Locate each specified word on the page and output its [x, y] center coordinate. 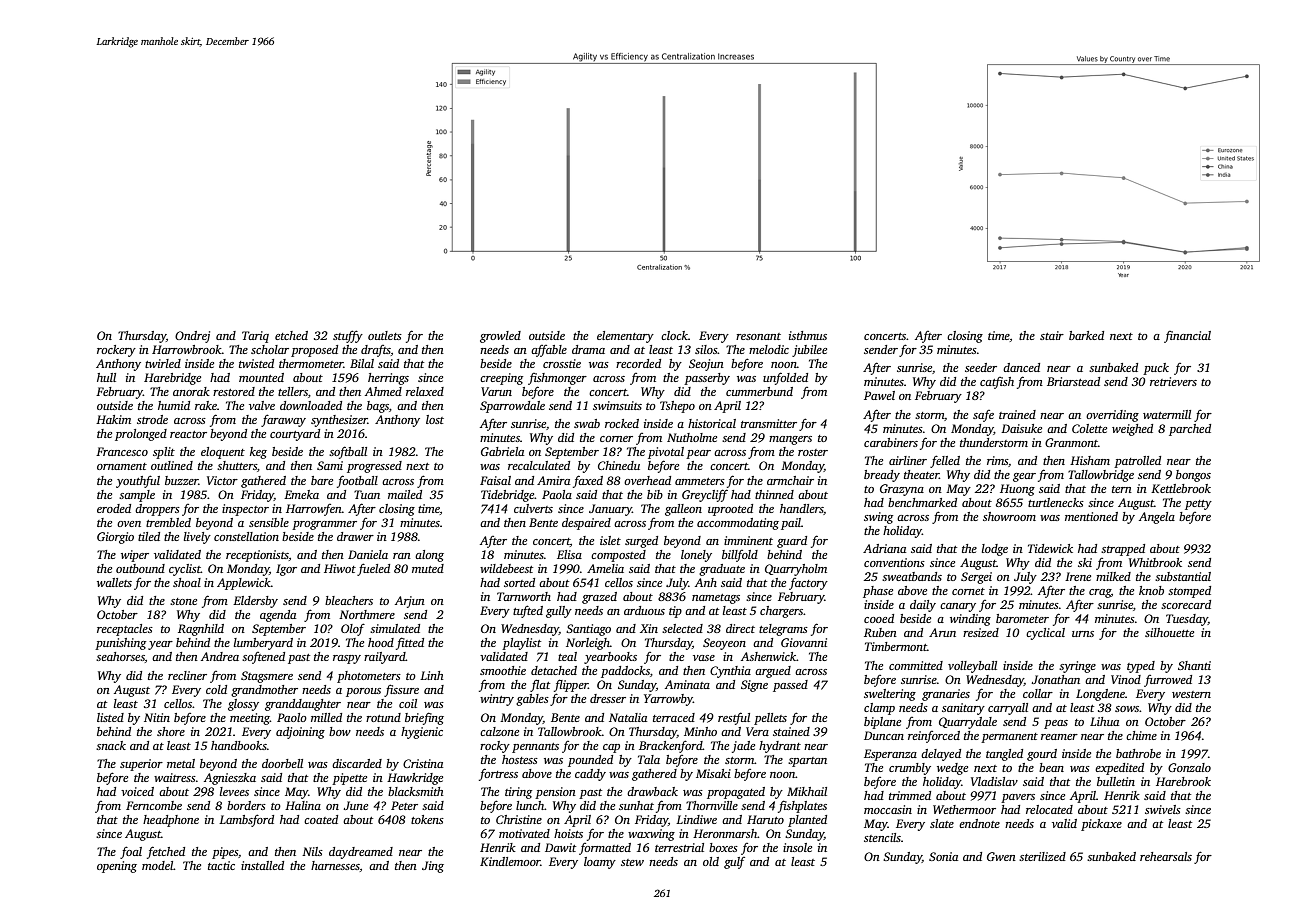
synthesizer [339, 421]
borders [246, 805]
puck [1156, 369]
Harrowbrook [187, 349]
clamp [879, 709]
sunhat [636, 805]
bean [1051, 767]
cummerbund [759, 391]
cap [611, 748]
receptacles [125, 630]
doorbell [282, 763]
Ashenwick [769, 656]
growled [500, 337]
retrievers [1173, 381]
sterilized [1042, 856]
